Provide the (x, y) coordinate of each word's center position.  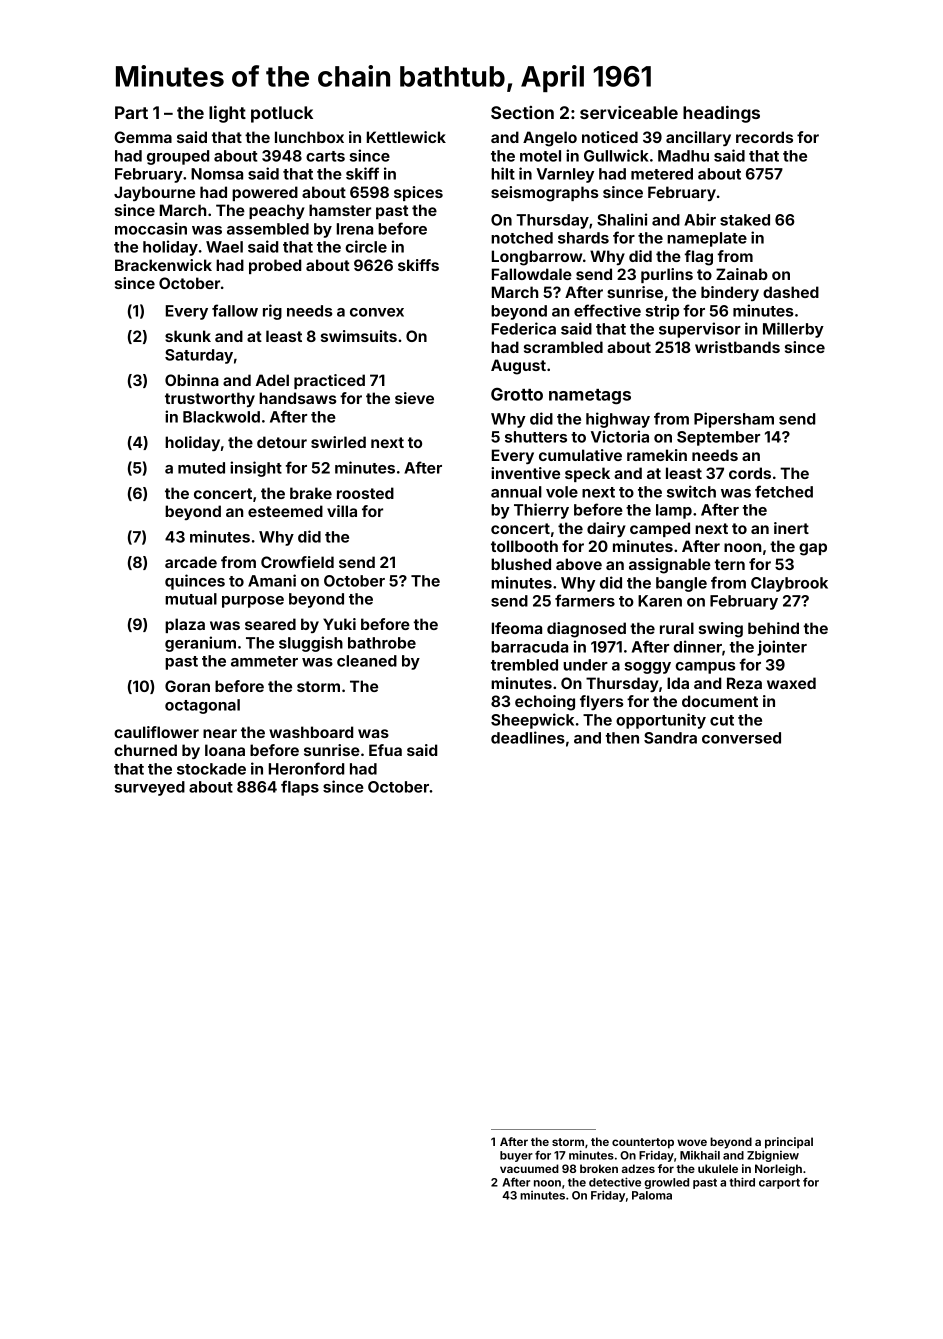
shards (583, 238)
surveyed (150, 788)
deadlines (528, 737)
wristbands (737, 347)
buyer (516, 1156)
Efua (385, 750)
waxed (791, 683)
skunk (188, 336)
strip (662, 312)
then (622, 738)
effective (607, 310)
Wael (224, 247)
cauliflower (156, 732)
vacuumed (529, 1168)
